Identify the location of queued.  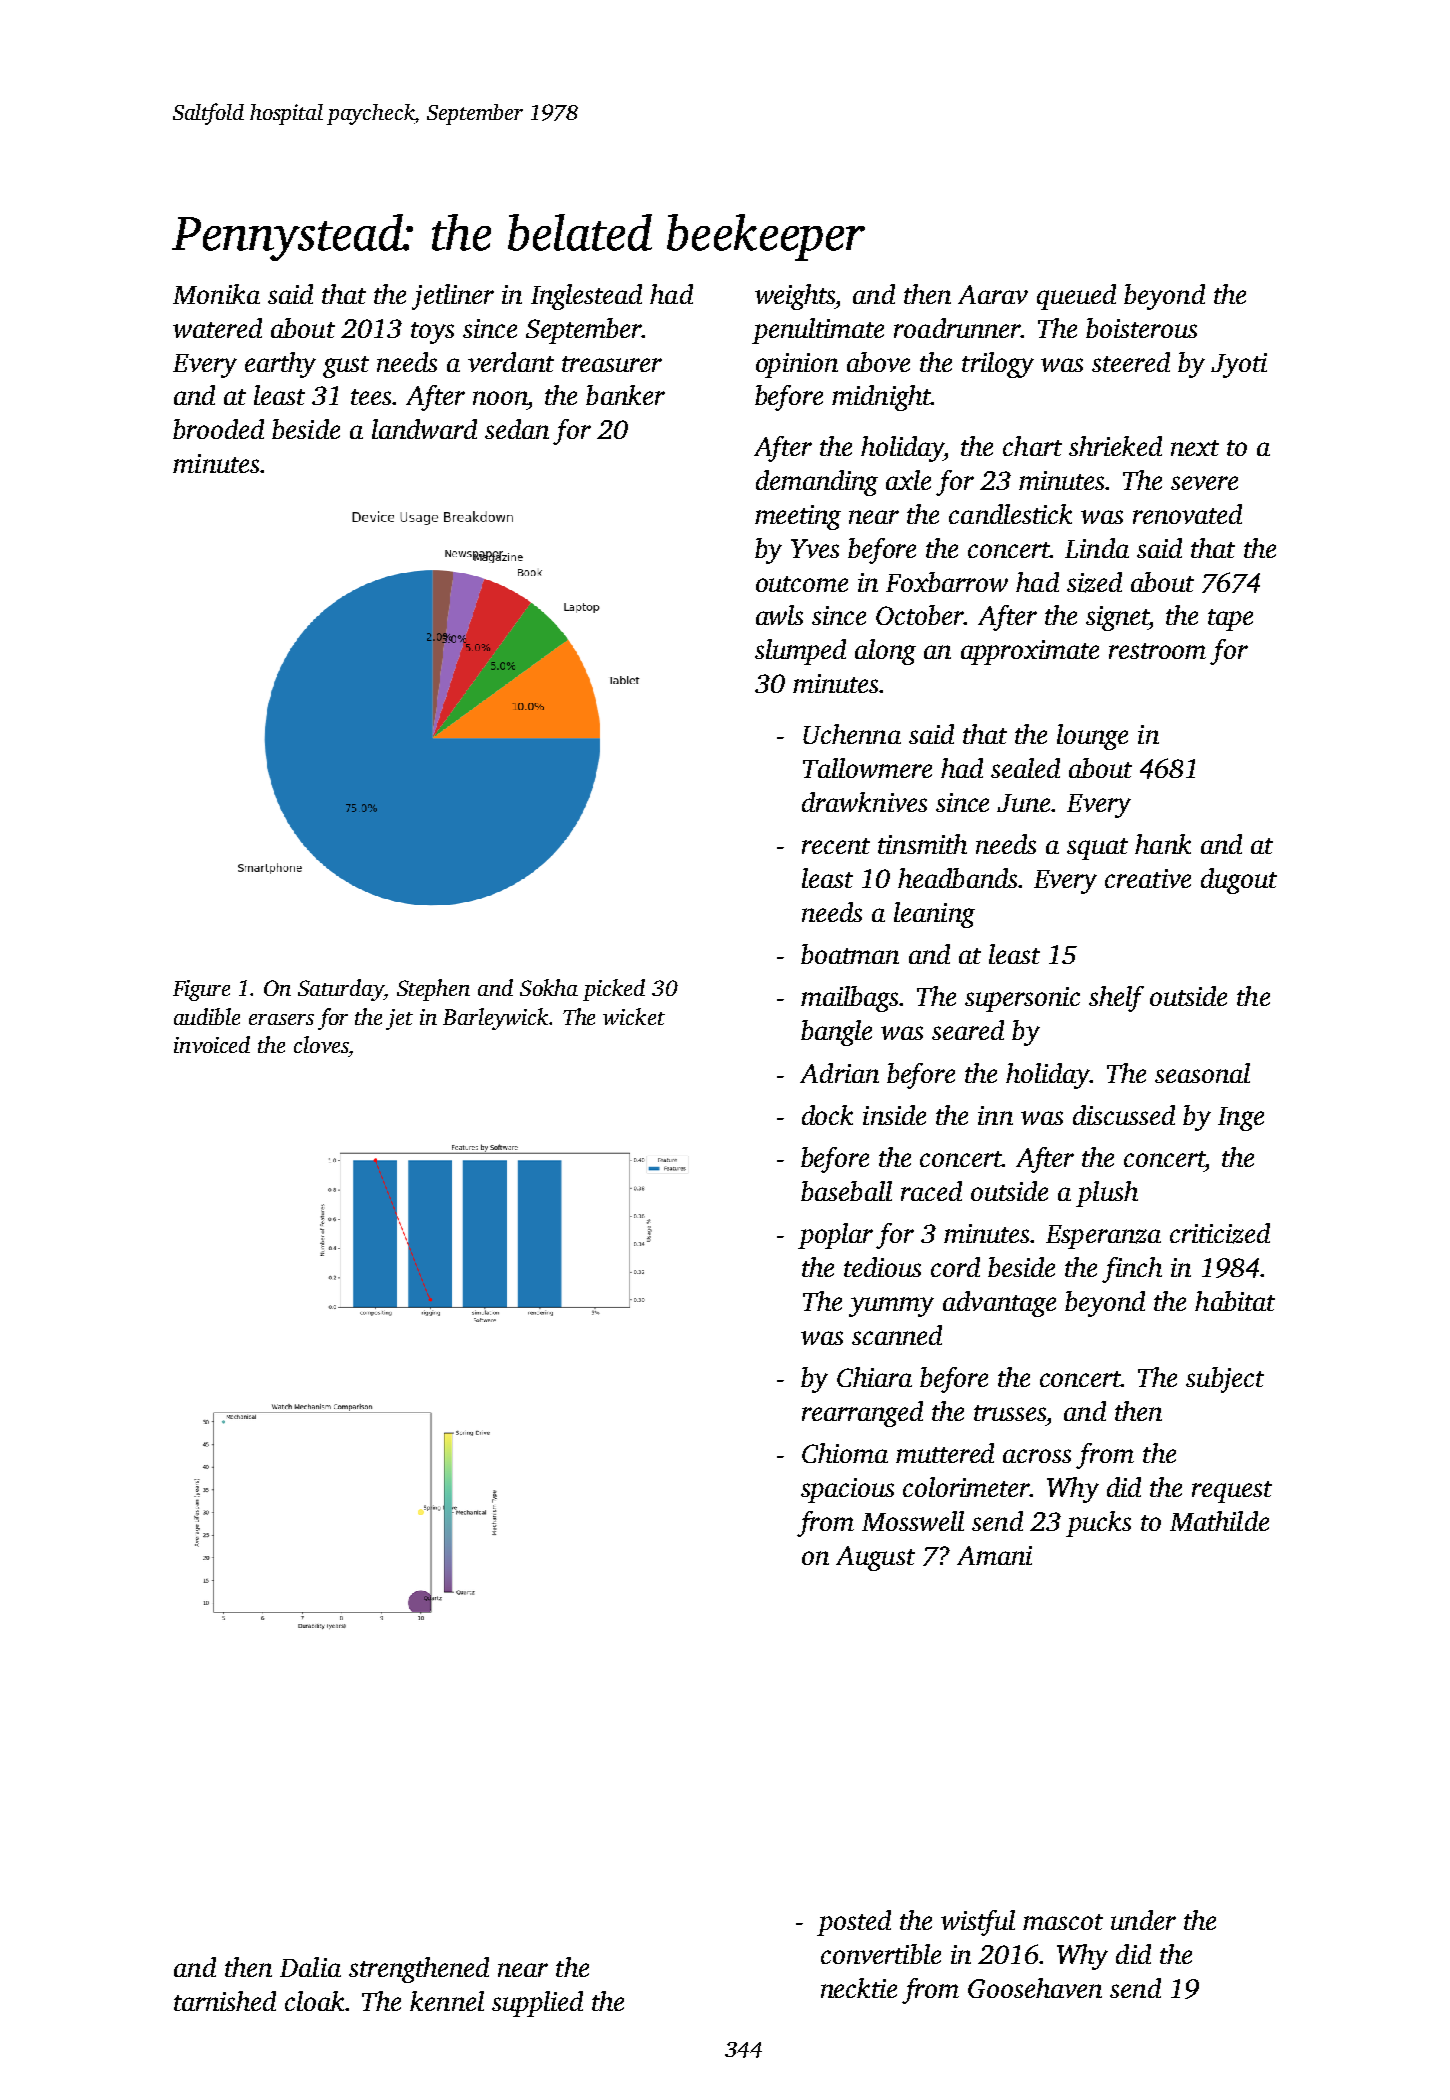
(1076, 297).
